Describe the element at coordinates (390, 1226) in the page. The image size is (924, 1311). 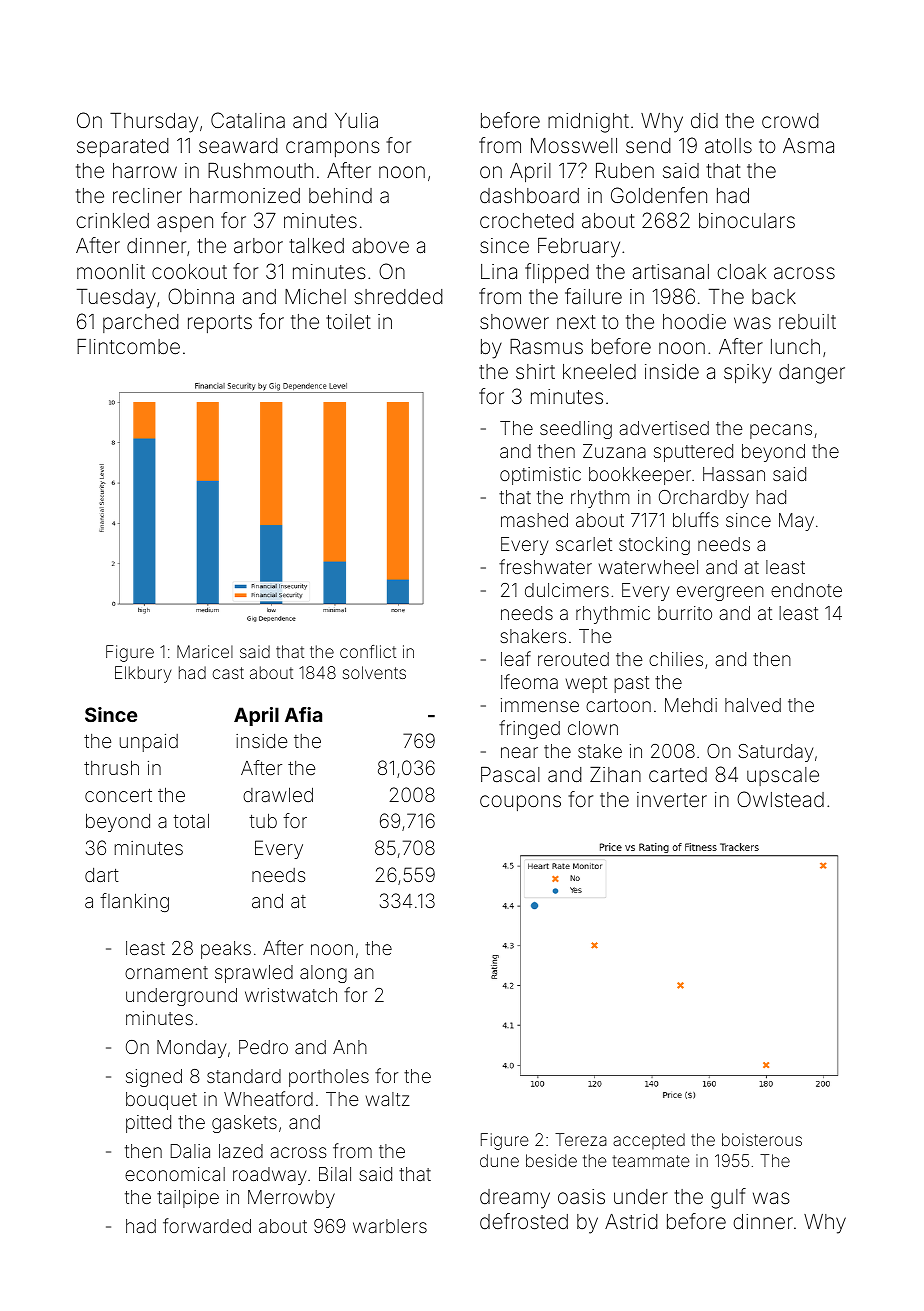
I see `warblers` at that location.
